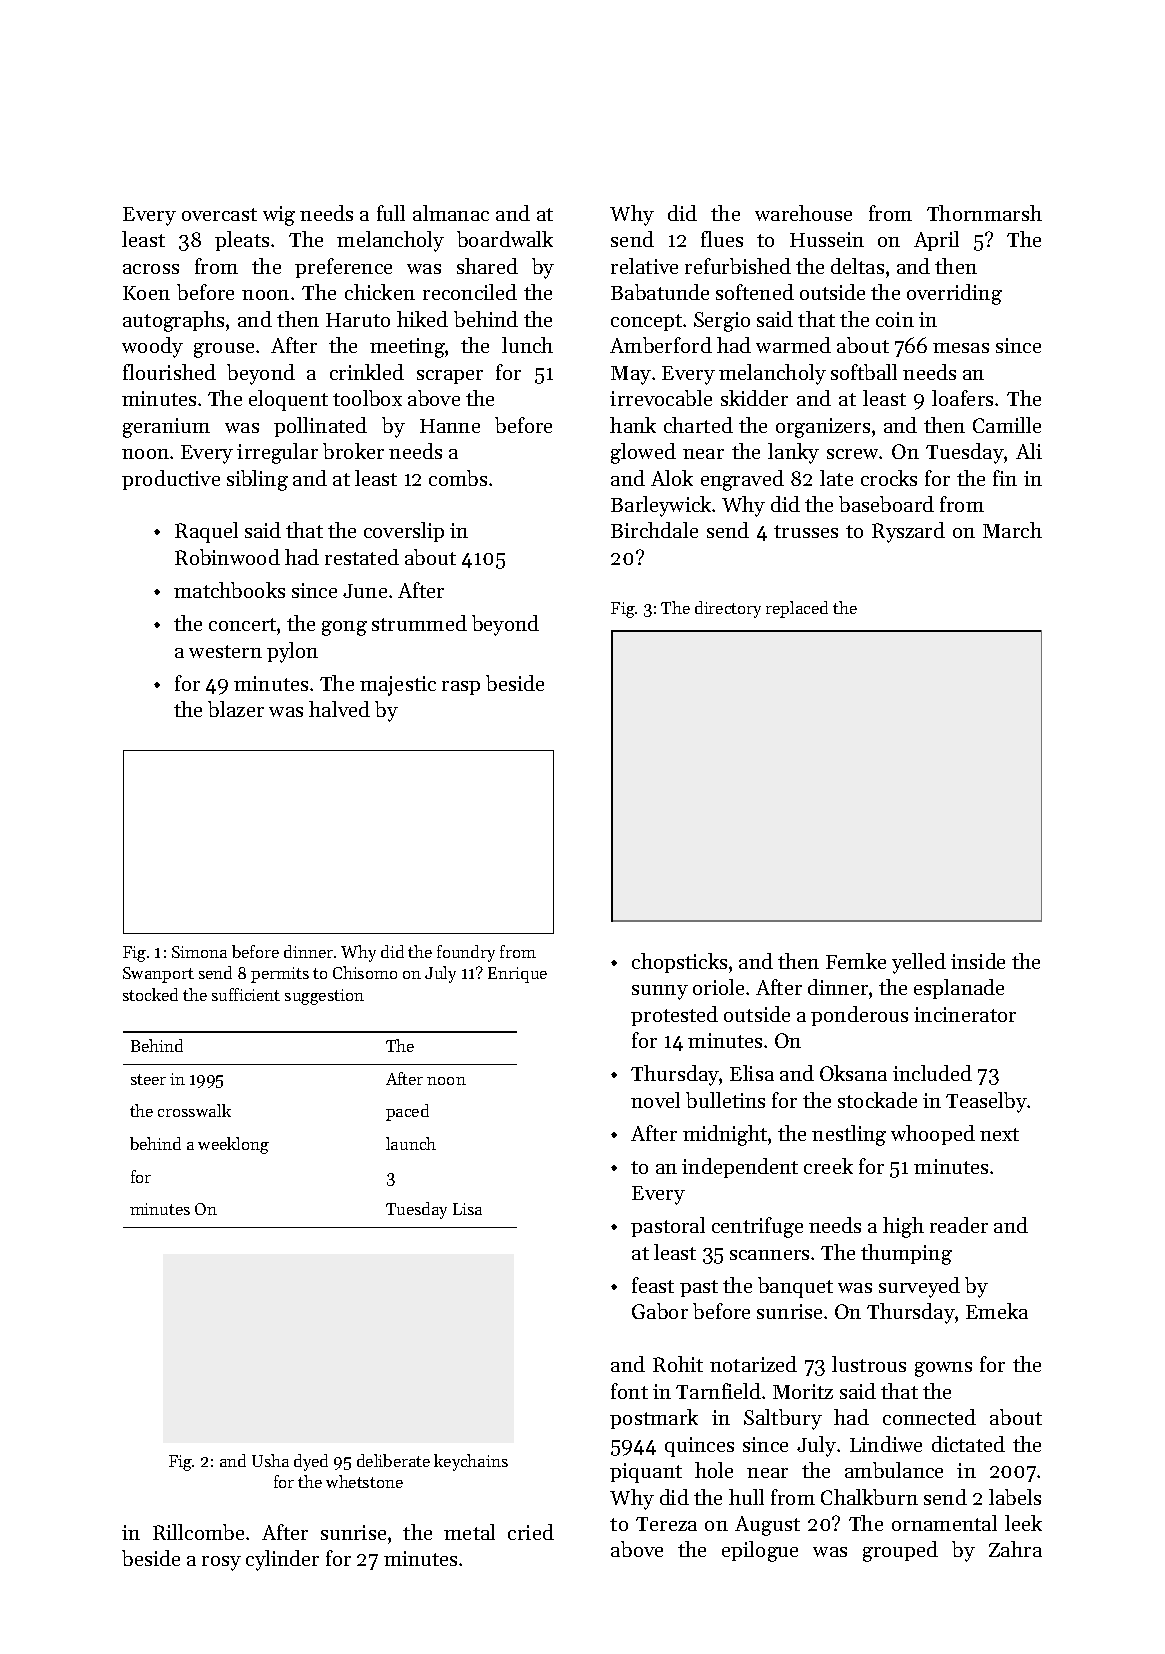  What do you see at coordinates (353, 451) in the screenshot?
I see `broker` at bounding box center [353, 451].
